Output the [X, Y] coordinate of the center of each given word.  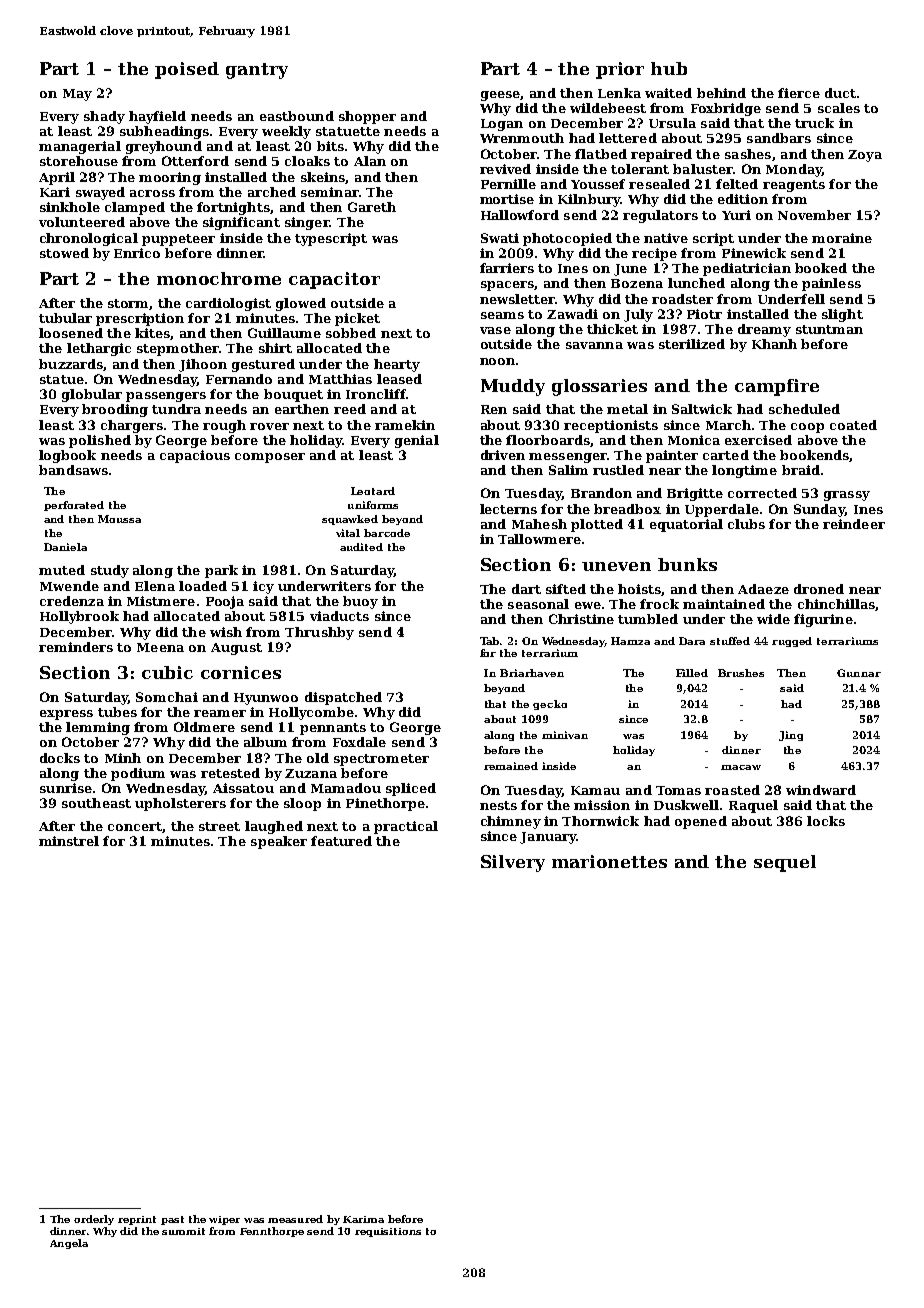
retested [230, 773]
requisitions [388, 1232]
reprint [137, 1220]
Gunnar [859, 673]
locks [826, 821]
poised [187, 70]
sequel [785, 863]
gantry [257, 71]
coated [853, 425]
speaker [279, 842]
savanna [594, 345]
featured [341, 841]
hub [669, 68]
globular [92, 395]
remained [511, 766]
